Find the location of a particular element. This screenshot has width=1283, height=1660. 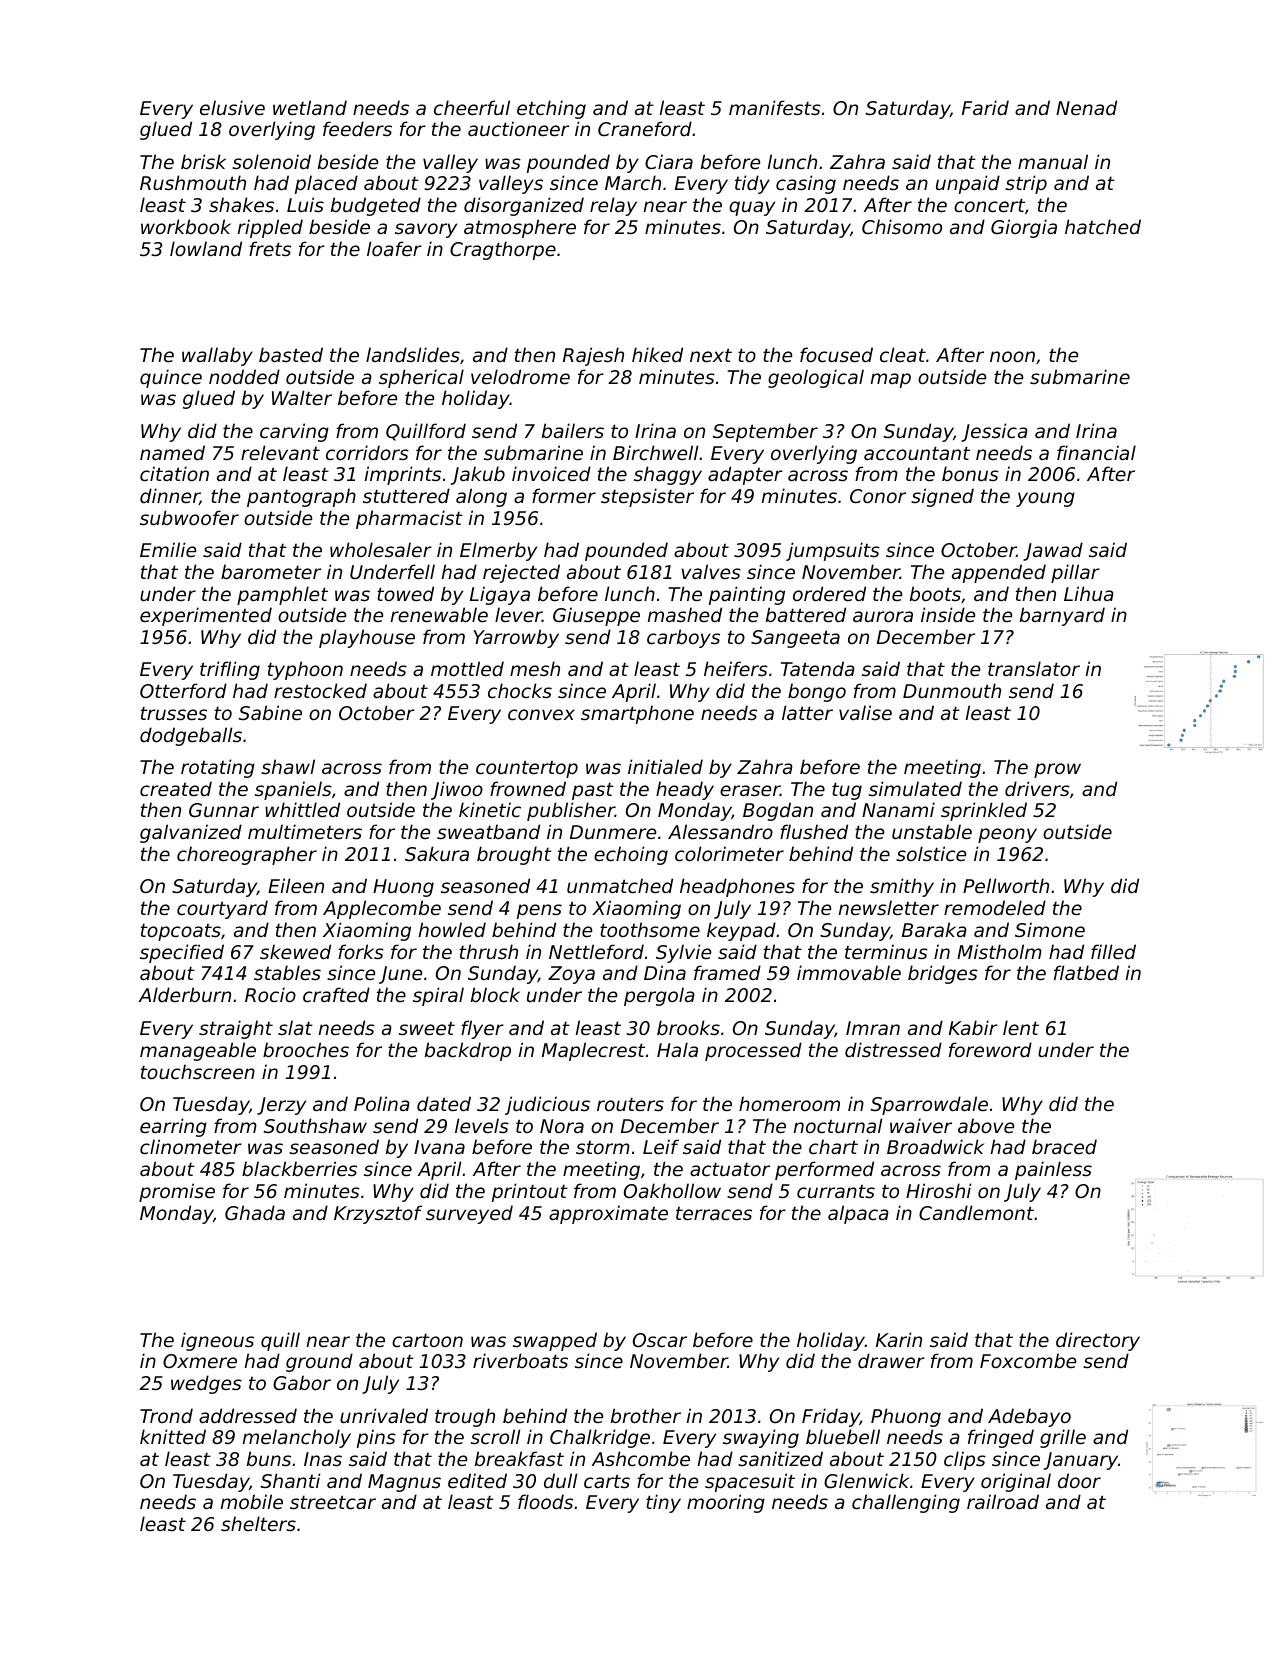

casing is located at coordinates (806, 184).
